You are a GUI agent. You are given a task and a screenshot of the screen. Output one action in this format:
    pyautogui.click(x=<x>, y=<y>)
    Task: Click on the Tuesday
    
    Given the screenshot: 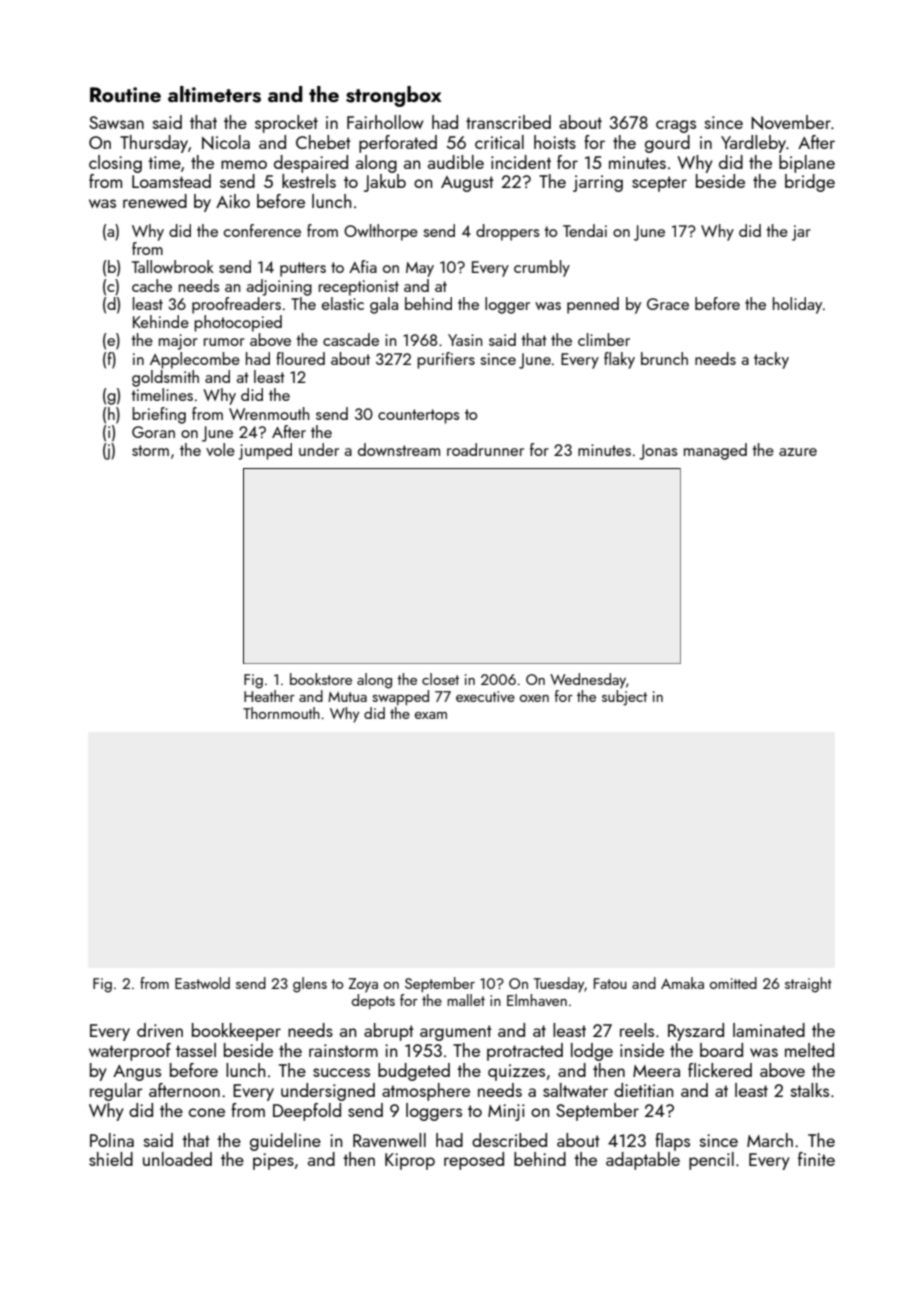 What is the action you would take?
    pyautogui.click(x=559, y=985)
